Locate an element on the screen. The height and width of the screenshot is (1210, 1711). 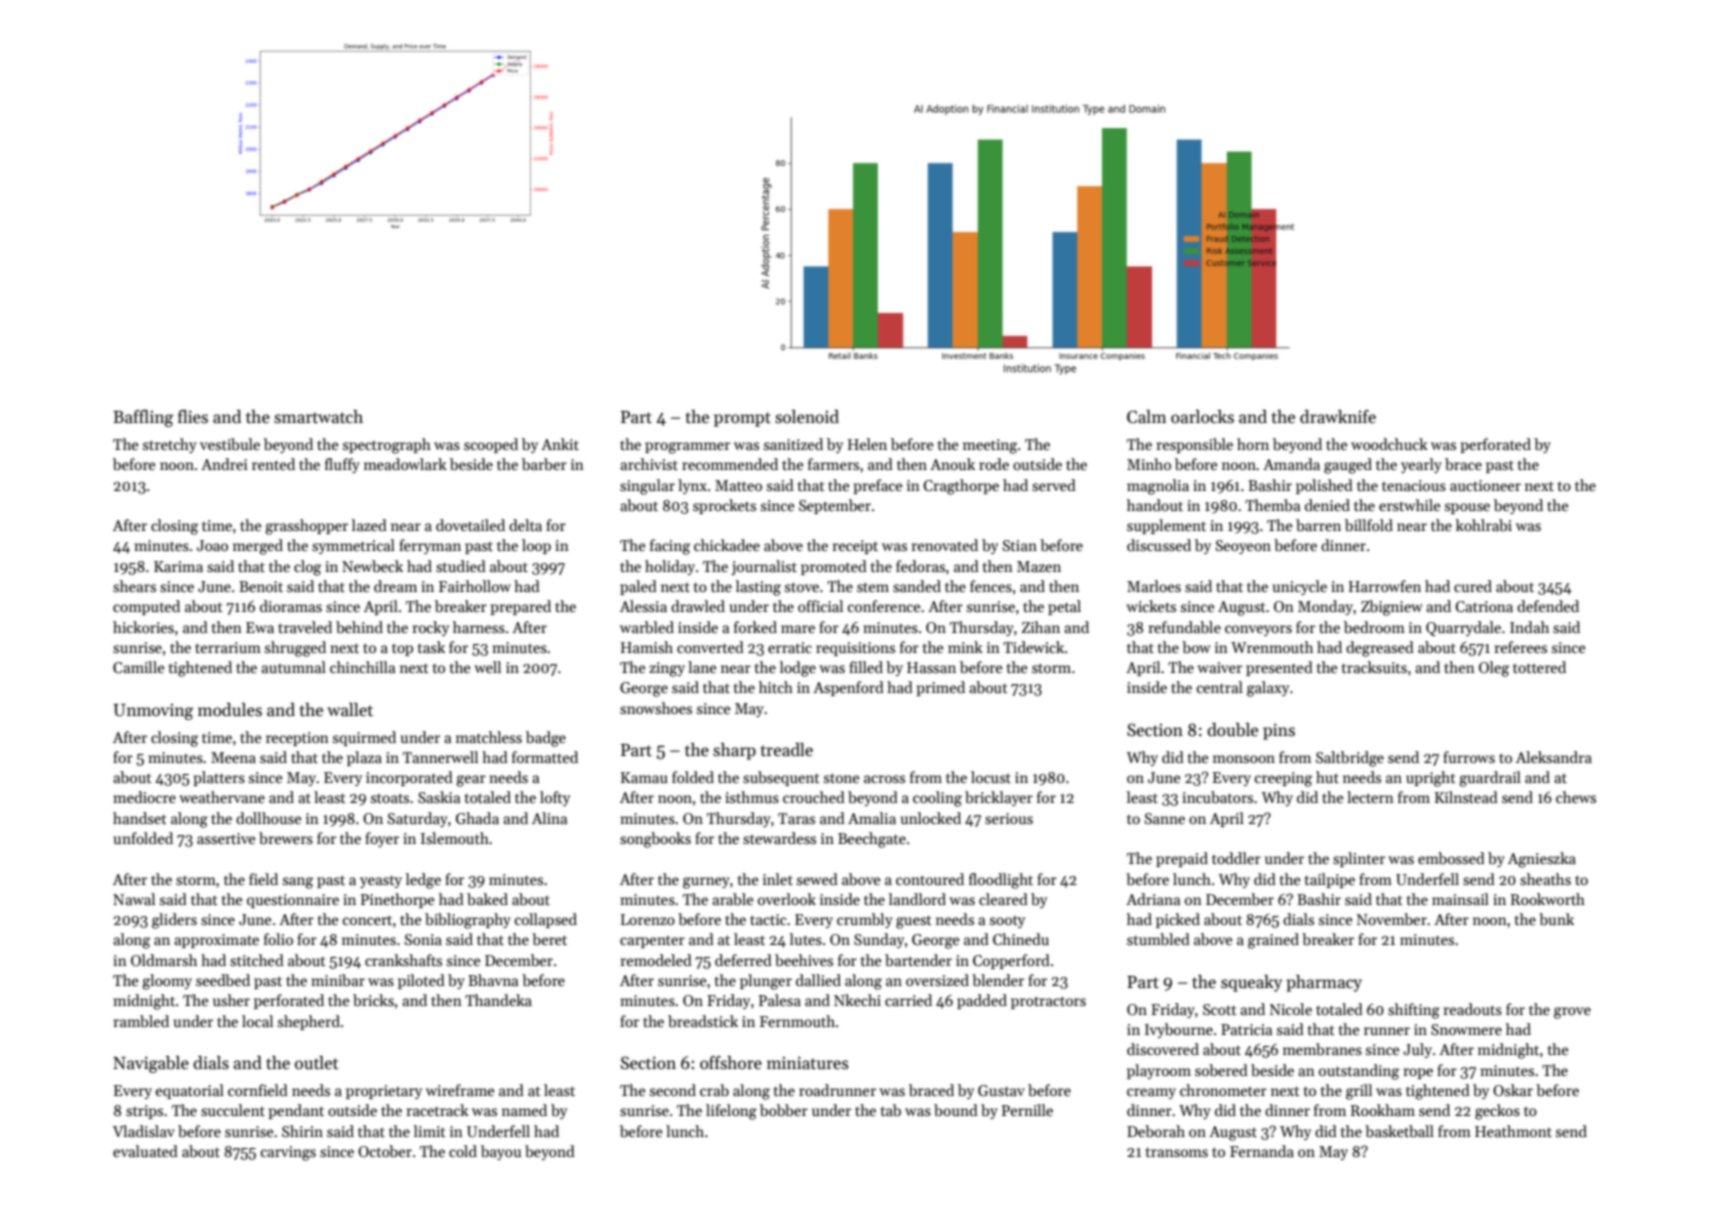
sprockets is located at coordinates (724, 506).
